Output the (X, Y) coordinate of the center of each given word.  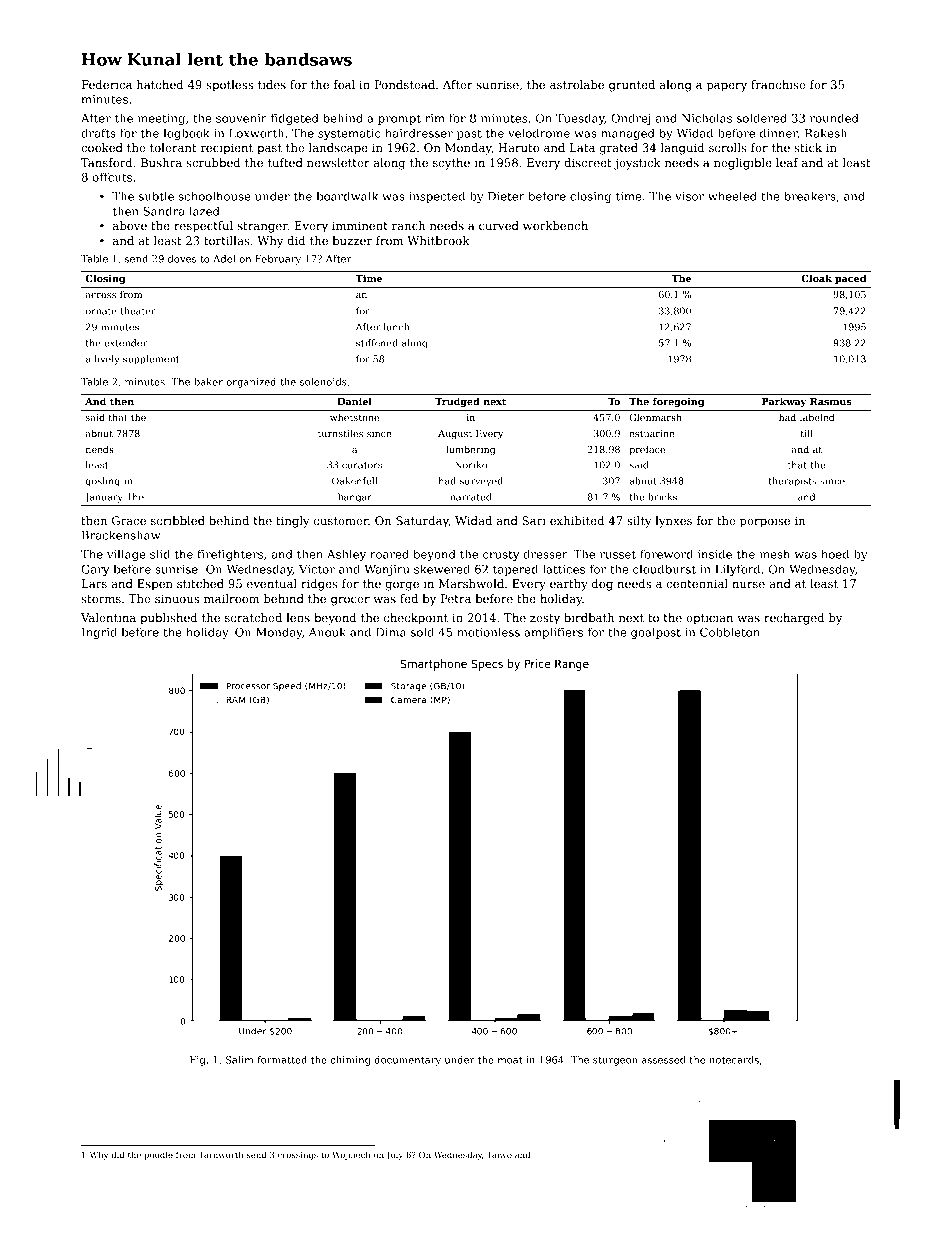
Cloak (816, 278)
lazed (204, 211)
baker (208, 382)
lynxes (673, 522)
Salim (239, 1060)
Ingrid (99, 633)
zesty (545, 619)
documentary (407, 1061)
